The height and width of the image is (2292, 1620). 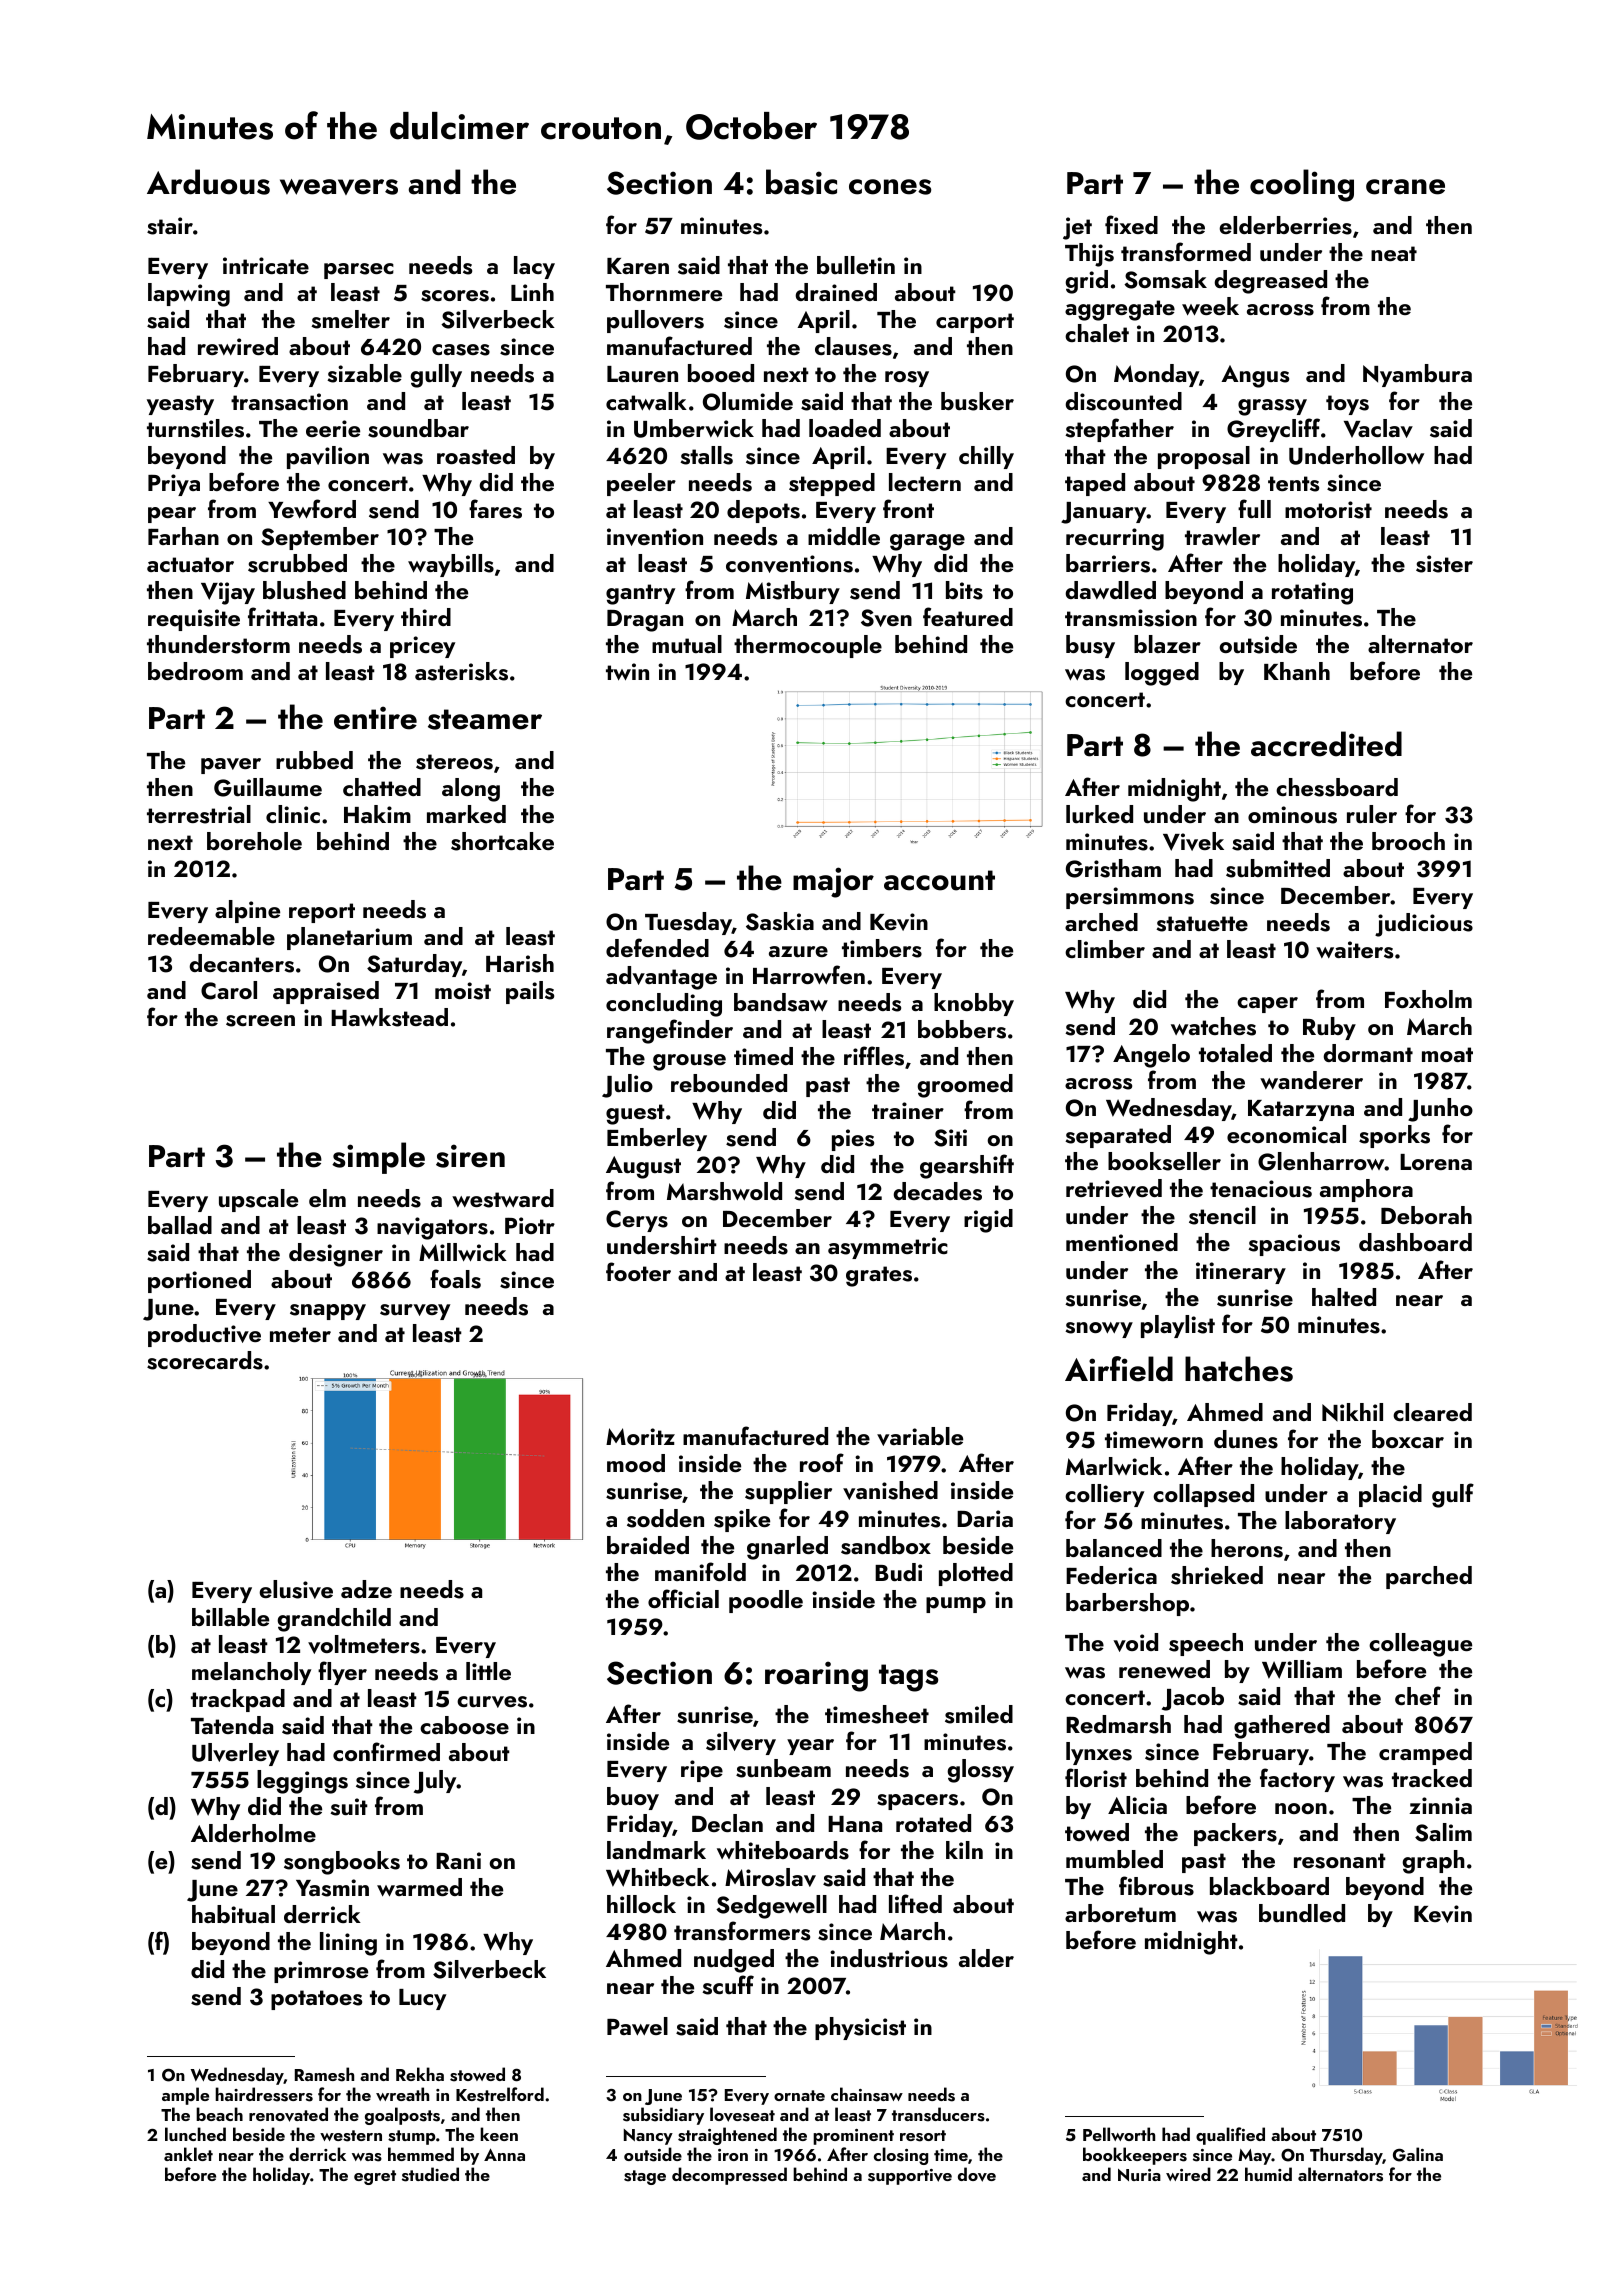 What do you see at coordinates (1292, 815) in the image?
I see `ominous` at bounding box center [1292, 815].
